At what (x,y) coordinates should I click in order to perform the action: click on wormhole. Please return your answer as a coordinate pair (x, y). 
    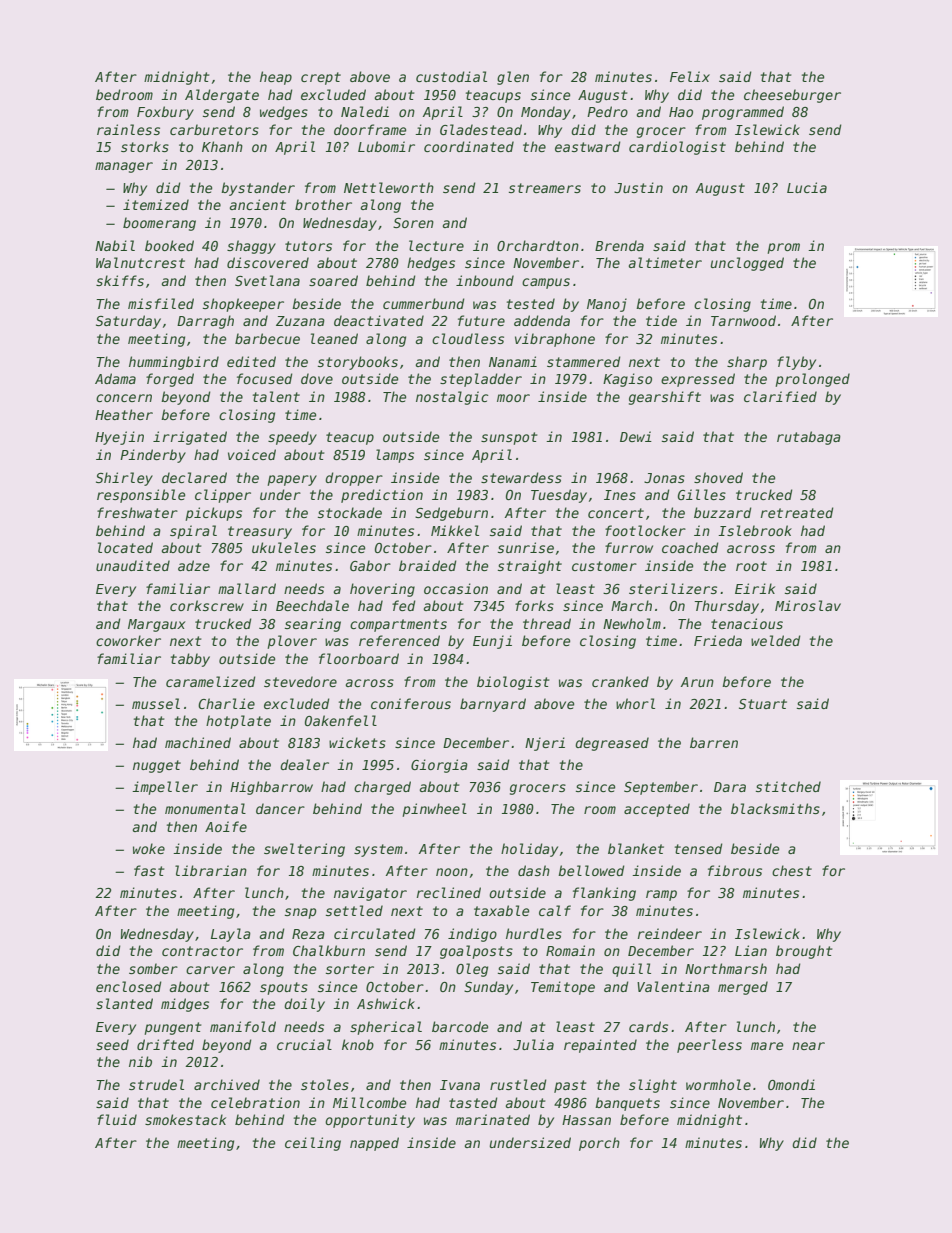
    Looking at the image, I should click on (718, 1084).
